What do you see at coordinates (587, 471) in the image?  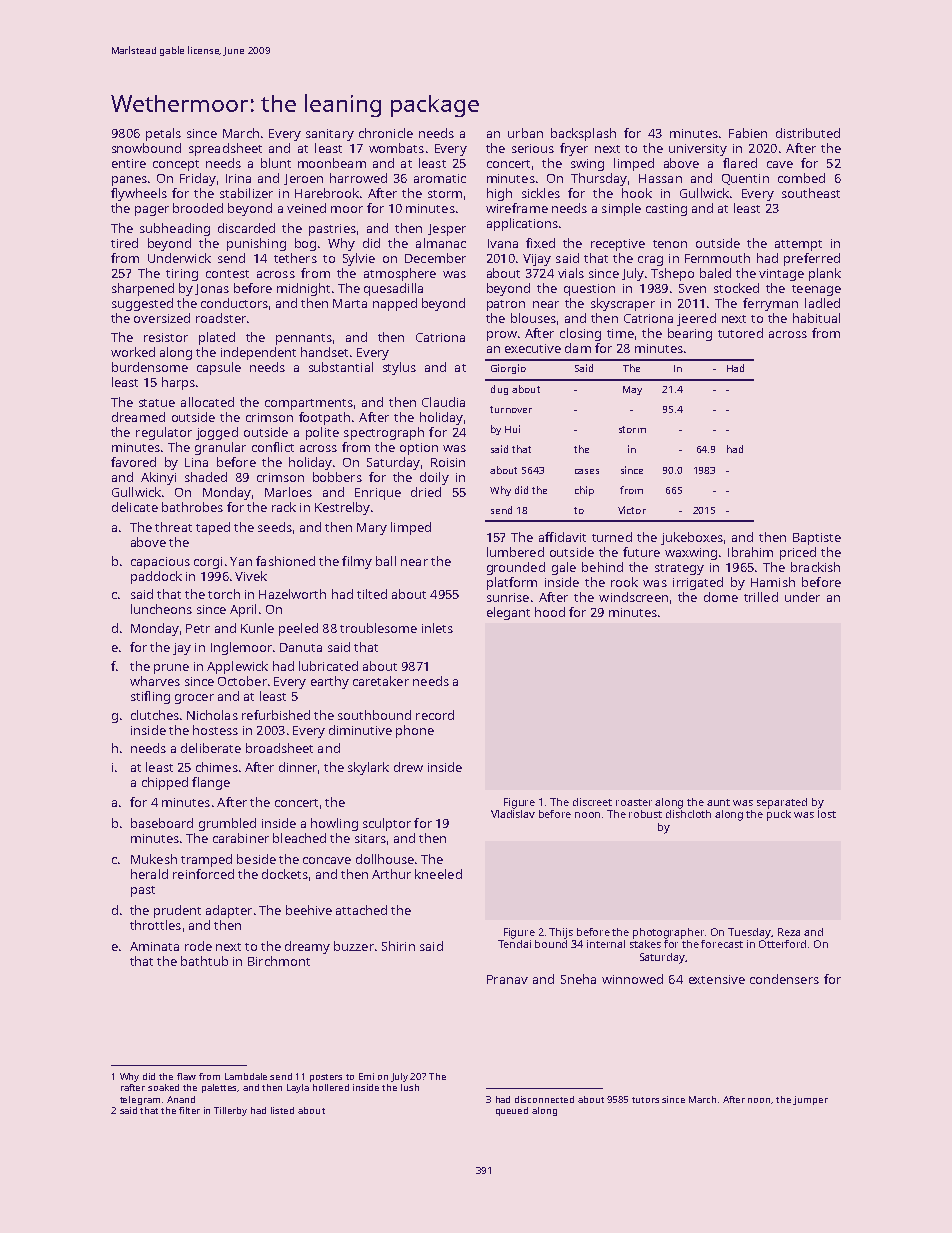 I see `cases` at bounding box center [587, 471].
